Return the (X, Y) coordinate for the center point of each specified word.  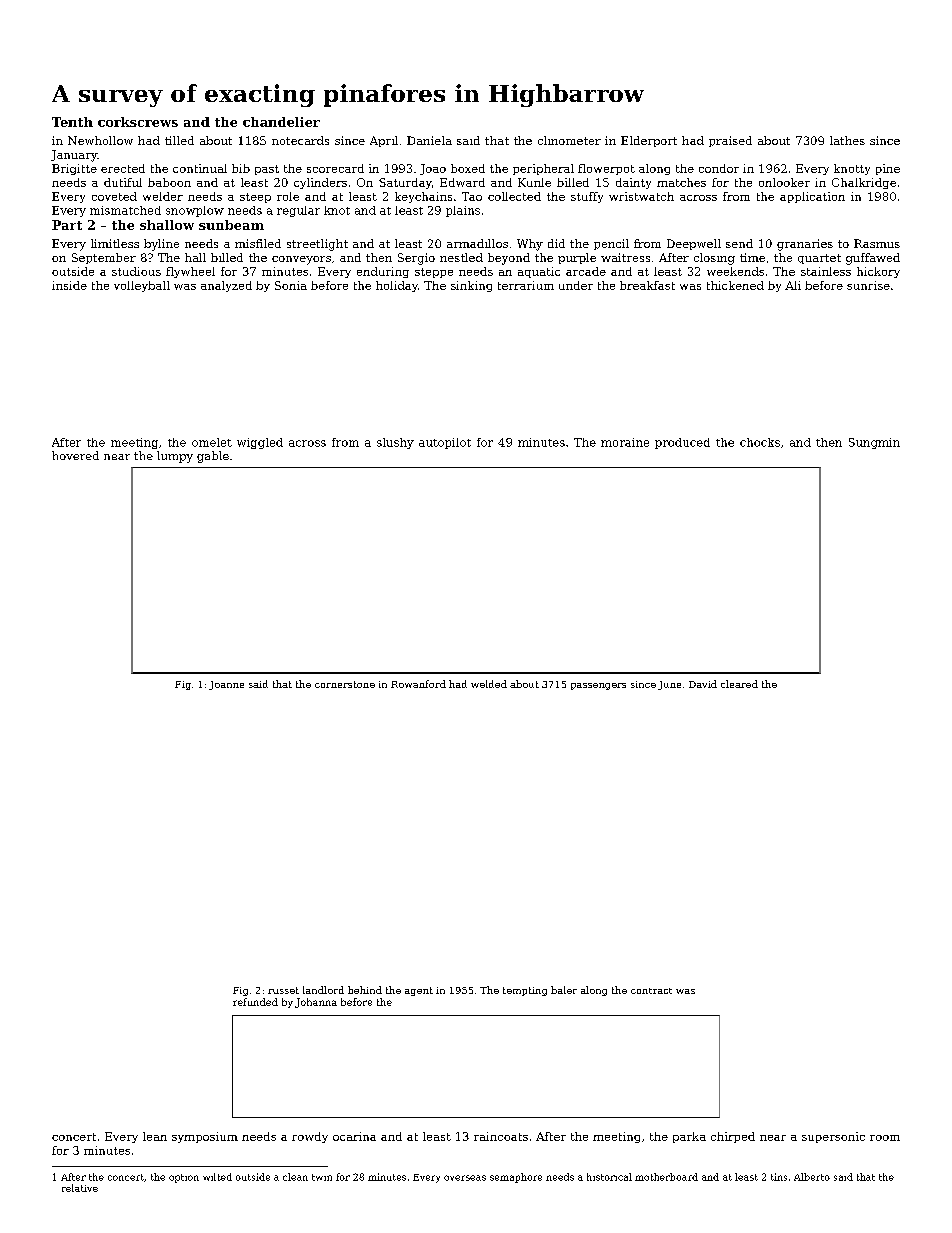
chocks (760, 442)
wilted (217, 1177)
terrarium (526, 285)
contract (651, 991)
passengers (598, 686)
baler (564, 990)
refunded (255, 1002)
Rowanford (418, 684)
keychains (423, 197)
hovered (75, 455)
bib (241, 168)
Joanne (226, 685)
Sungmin (874, 443)
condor (719, 168)
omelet (212, 442)
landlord (323, 990)
